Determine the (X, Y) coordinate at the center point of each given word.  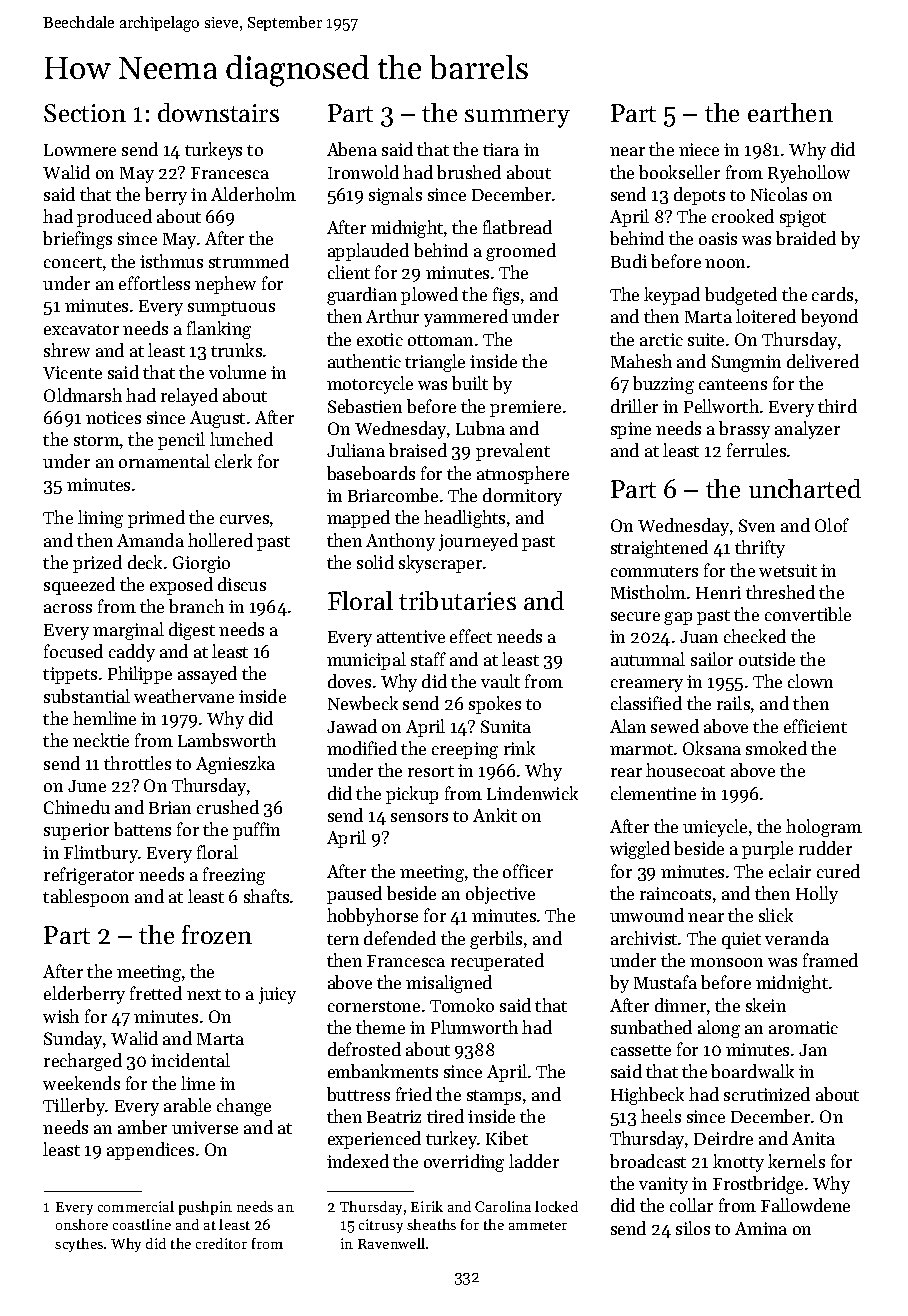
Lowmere (80, 150)
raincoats (675, 893)
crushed (228, 807)
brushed (469, 172)
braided (806, 238)
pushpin (205, 1208)
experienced (374, 1140)
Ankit (495, 815)
